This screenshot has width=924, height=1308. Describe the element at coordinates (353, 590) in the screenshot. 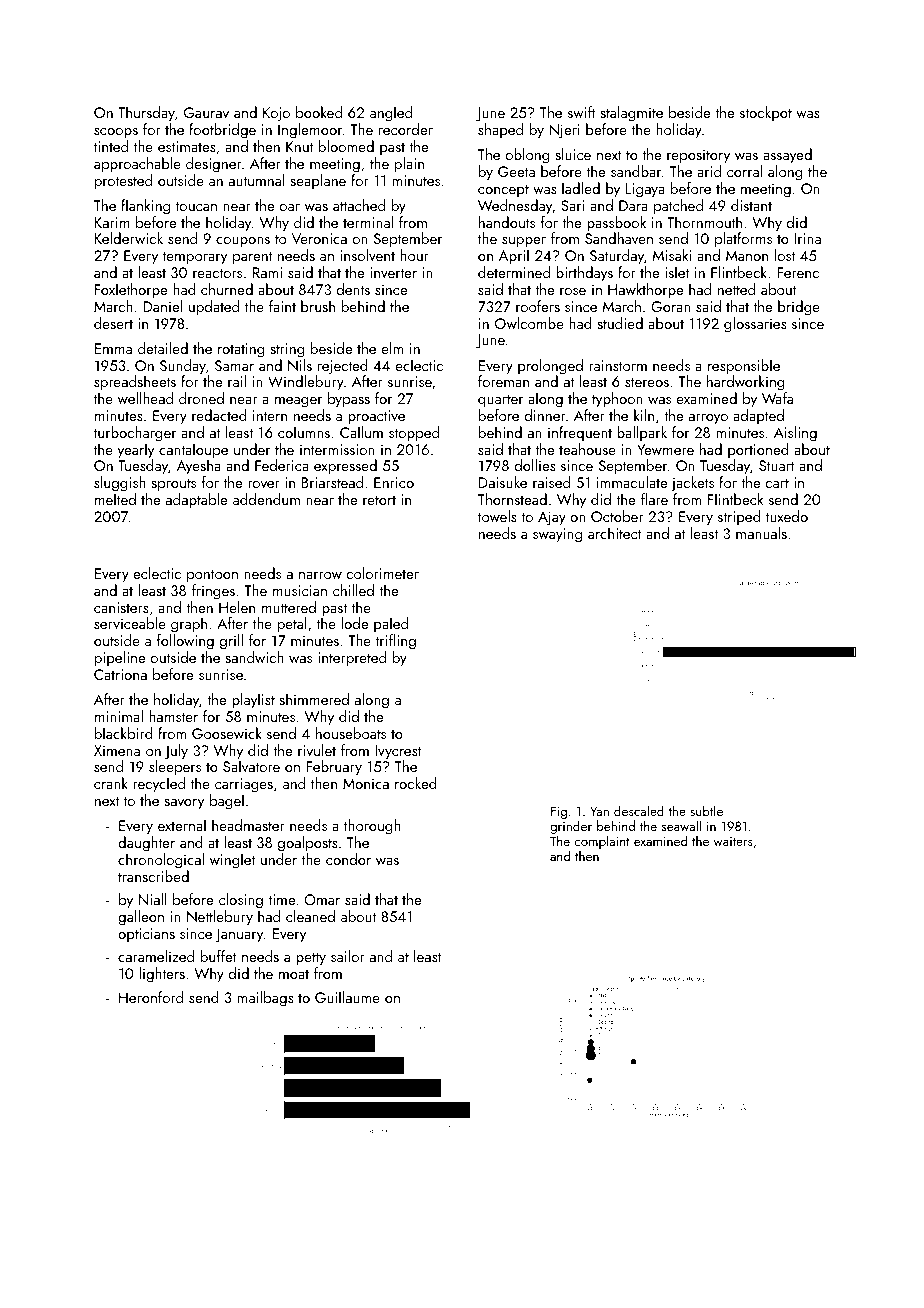

I see `chilled` at that location.
